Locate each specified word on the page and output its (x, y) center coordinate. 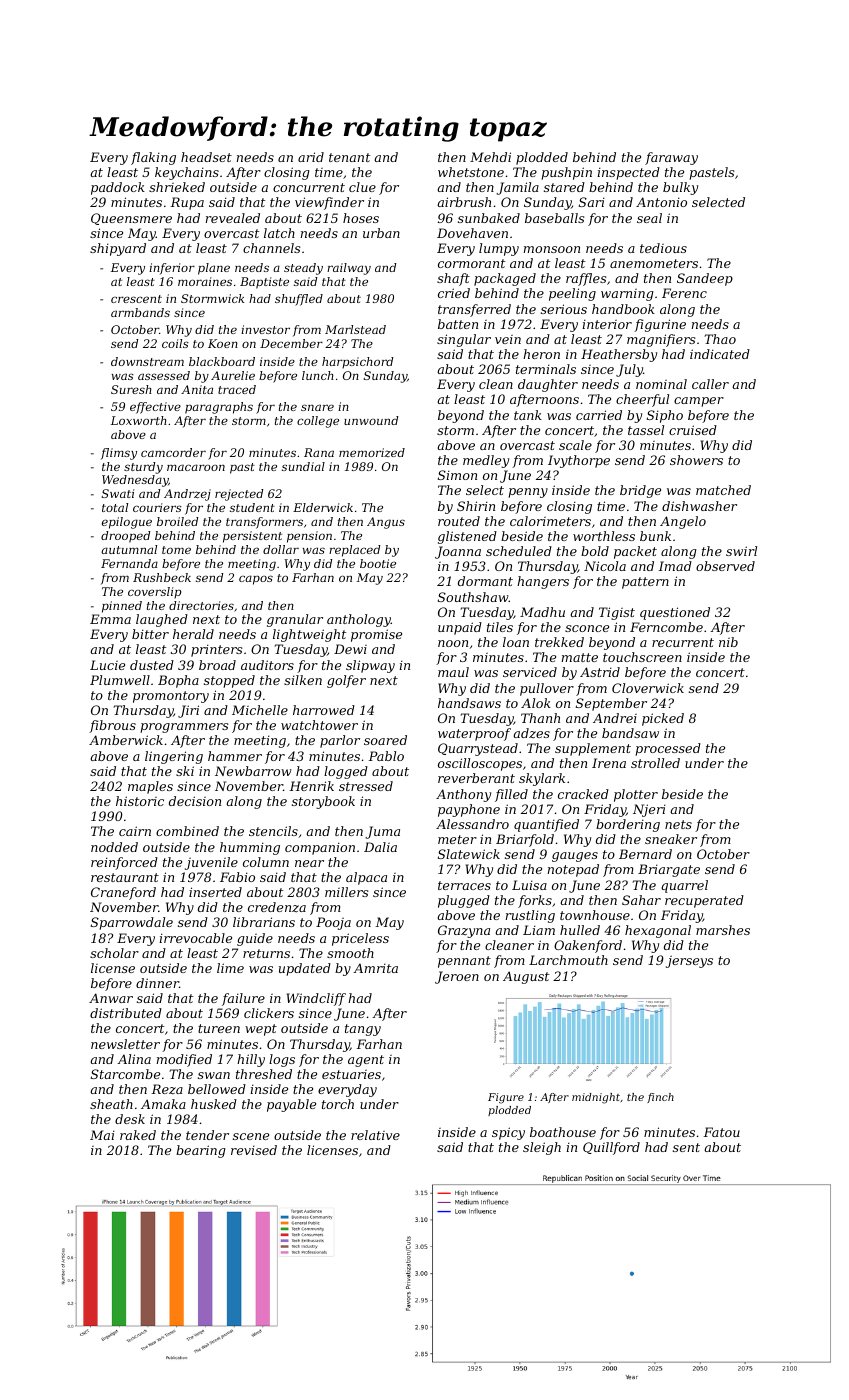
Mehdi (490, 157)
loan (516, 642)
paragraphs (219, 408)
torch (338, 1104)
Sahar (641, 900)
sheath (111, 1104)
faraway (671, 158)
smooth (350, 953)
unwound (371, 420)
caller (710, 384)
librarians (264, 922)
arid (311, 157)
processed (668, 749)
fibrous (112, 726)
